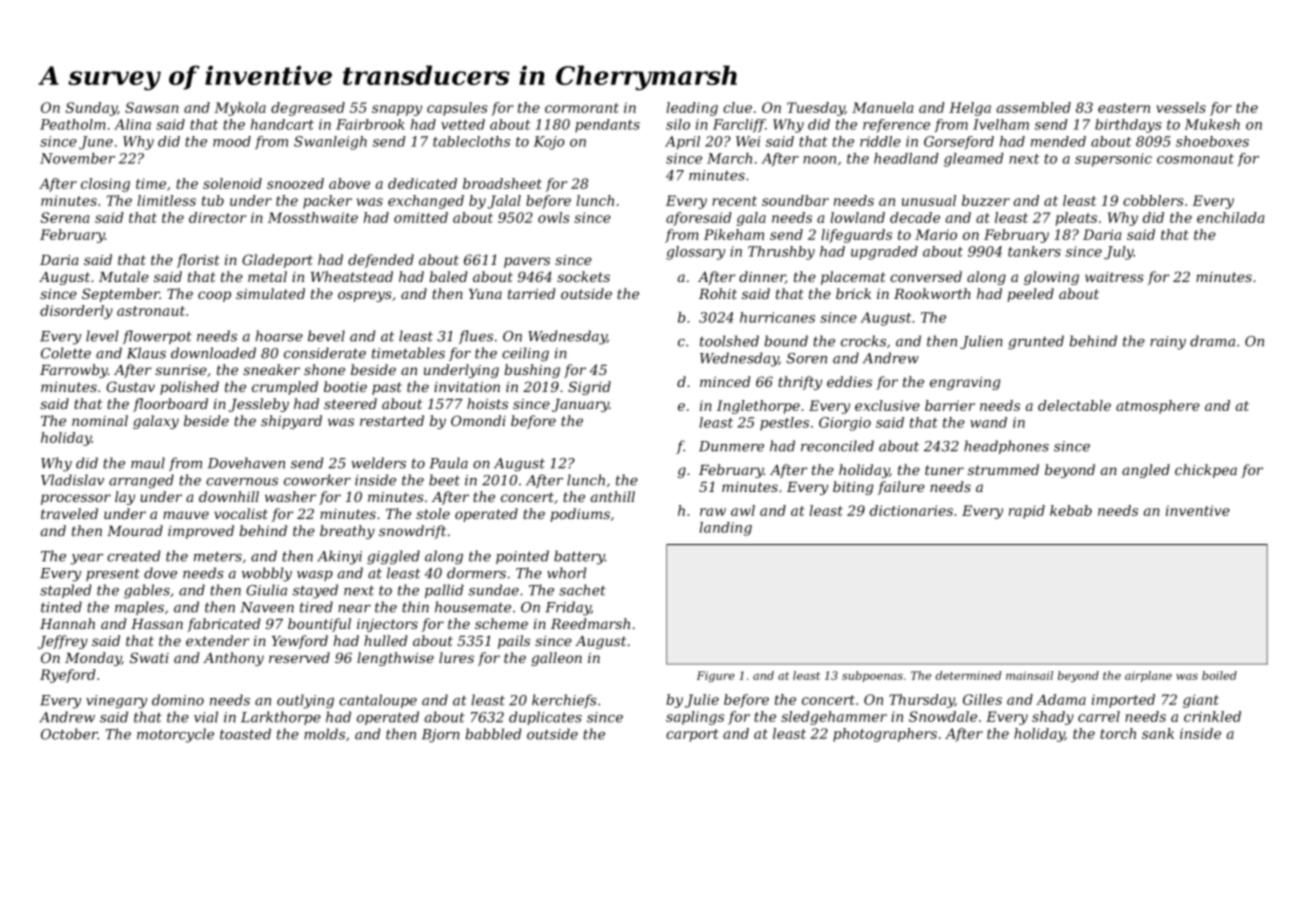 Image resolution: width=1308 pixels, height=924 pixels. What do you see at coordinates (1034, 107) in the screenshot?
I see `assembled` at bounding box center [1034, 107].
